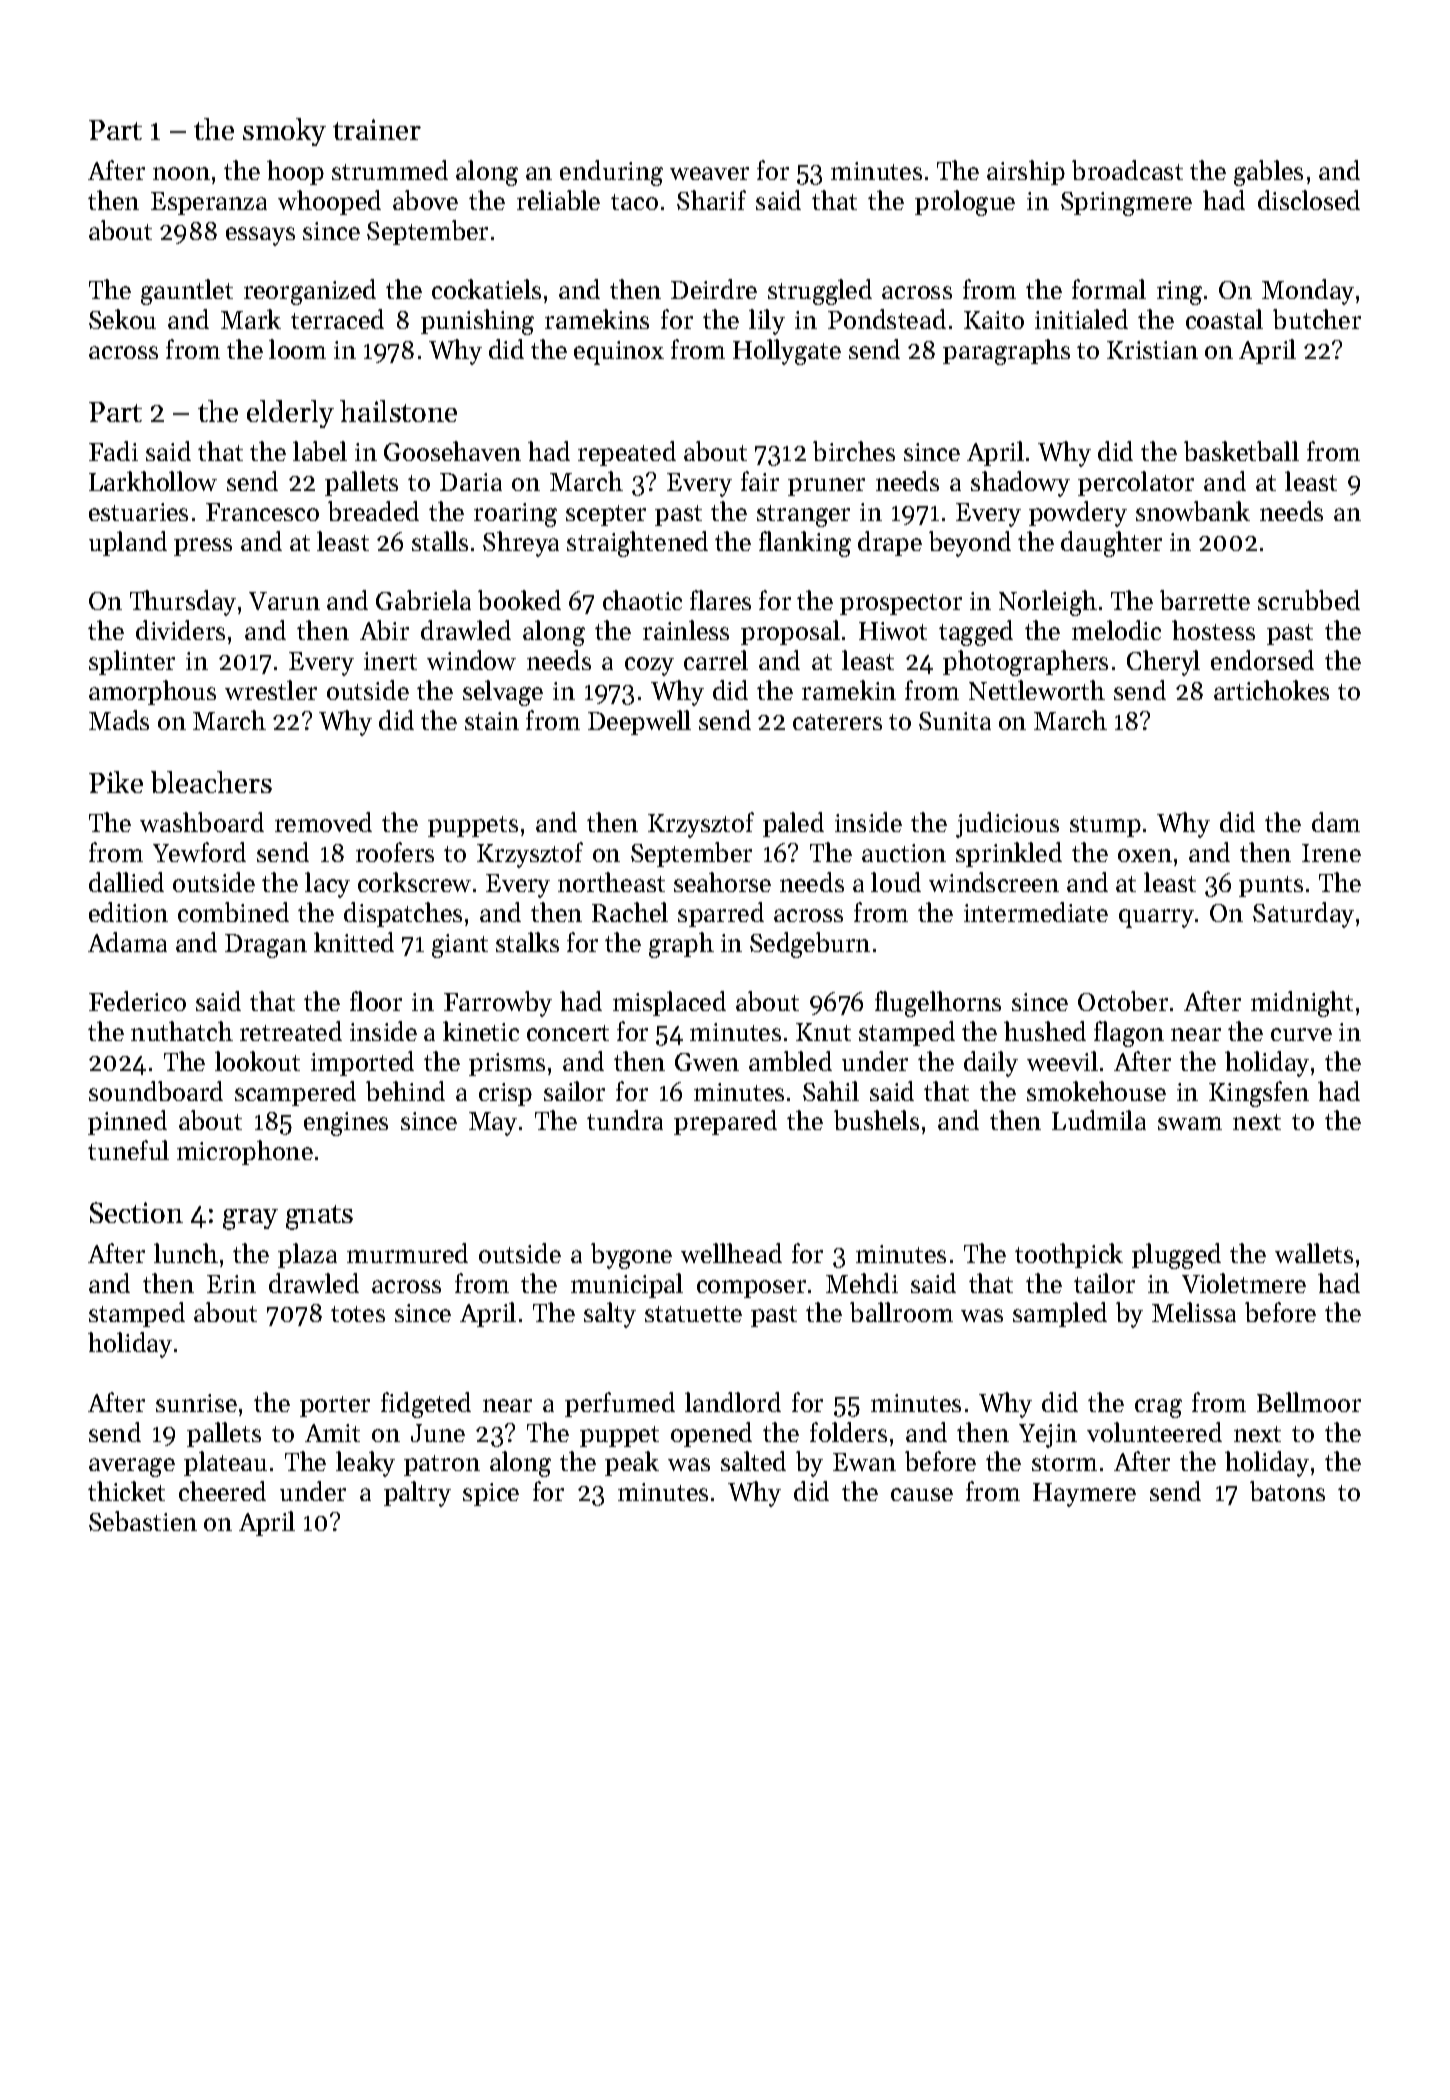 The width and height of the screenshot is (1450, 2100). Describe the element at coordinates (225, 1463) in the screenshot. I see `plateau` at that location.
